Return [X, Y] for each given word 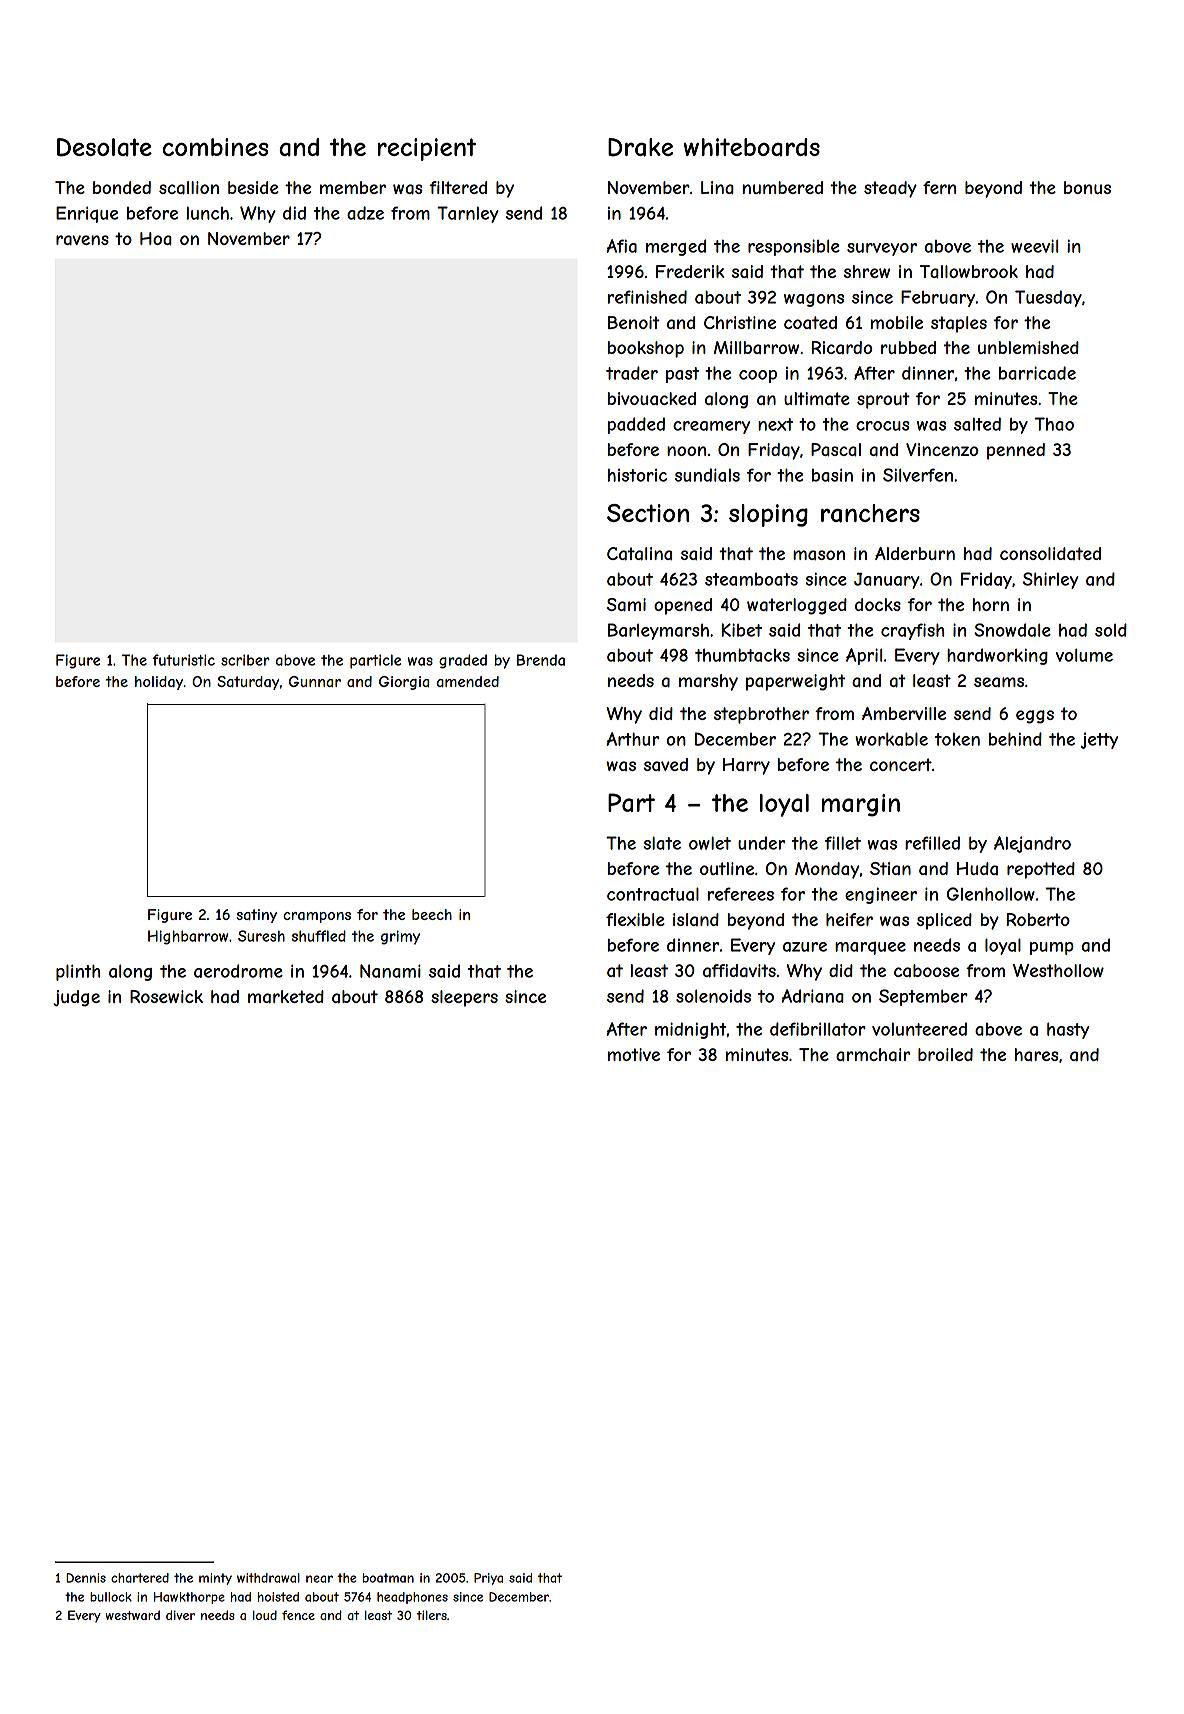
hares [1036, 1054]
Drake [640, 147]
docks [878, 604]
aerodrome [238, 971]
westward [133, 1615]
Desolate [104, 147]
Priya [488, 1579]
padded [636, 425]
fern [939, 187]
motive [634, 1054]
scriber [245, 660]
